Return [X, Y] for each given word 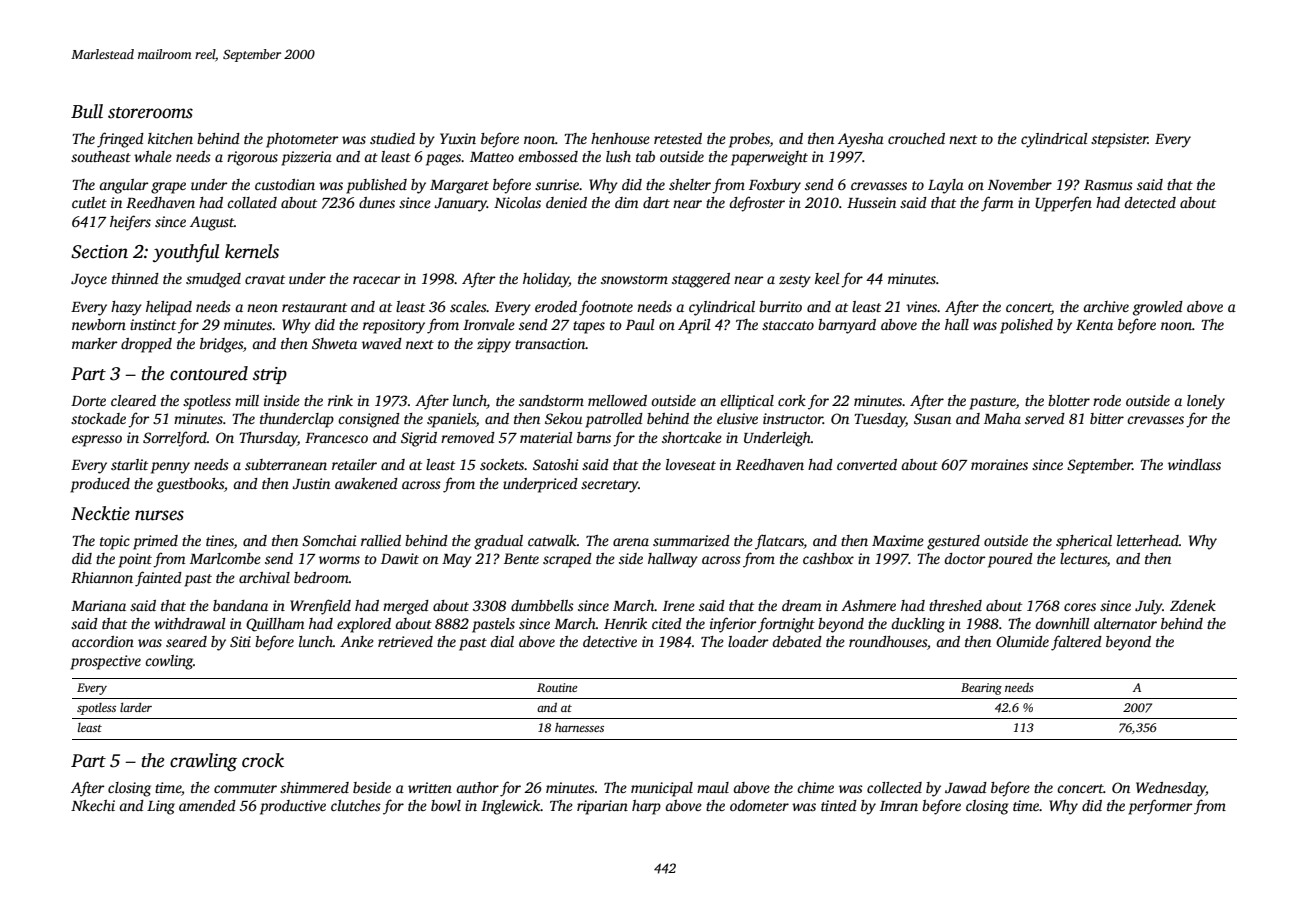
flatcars [779, 542]
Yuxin [458, 138]
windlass [1194, 464]
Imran [899, 806]
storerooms [150, 113]
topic [115, 542]
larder [136, 707]
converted [867, 464]
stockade [98, 418]
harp [646, 807]
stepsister [1119, 140]
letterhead [1148, 540]
